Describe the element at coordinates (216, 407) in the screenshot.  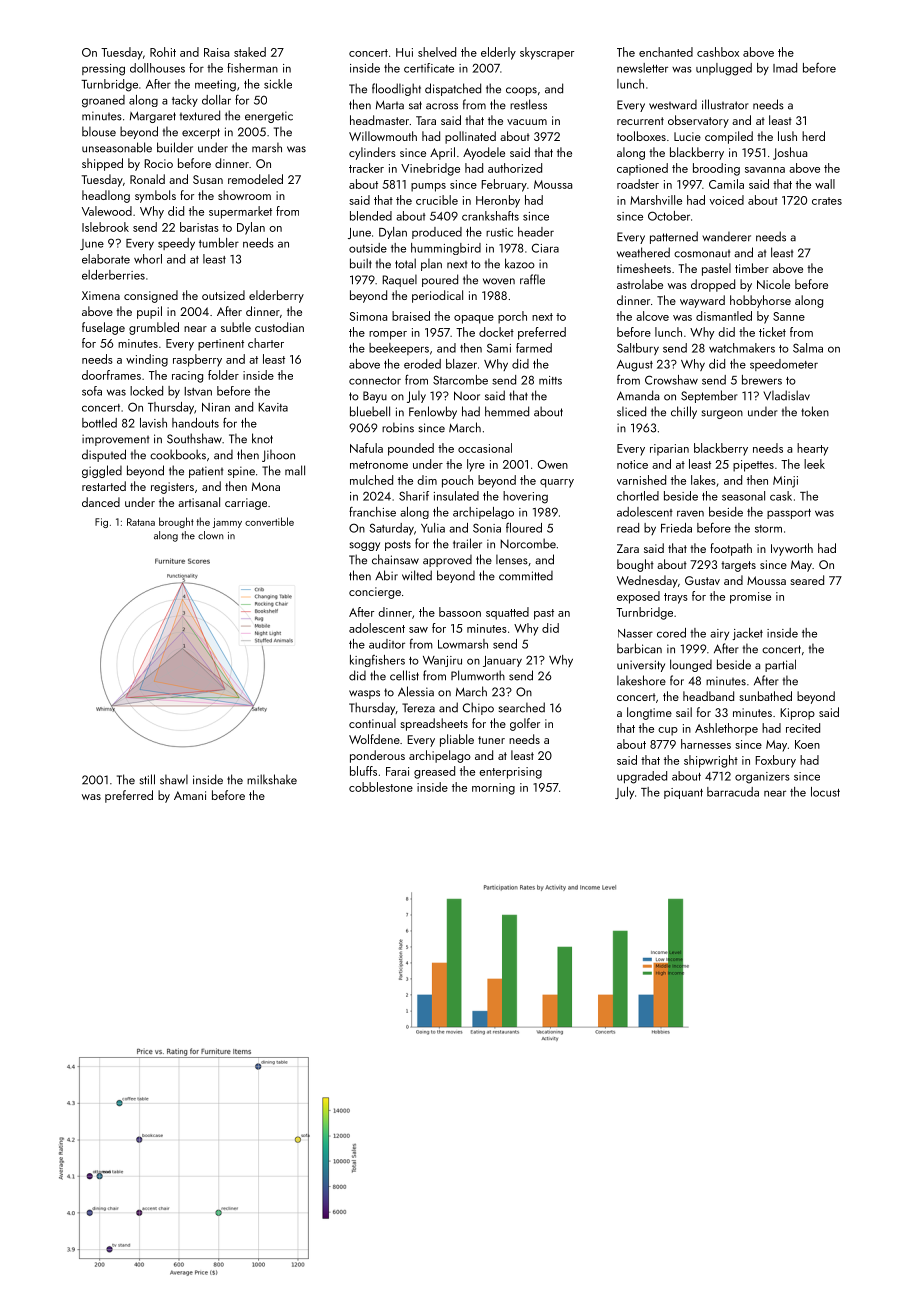
I see `Niran` at that location.
